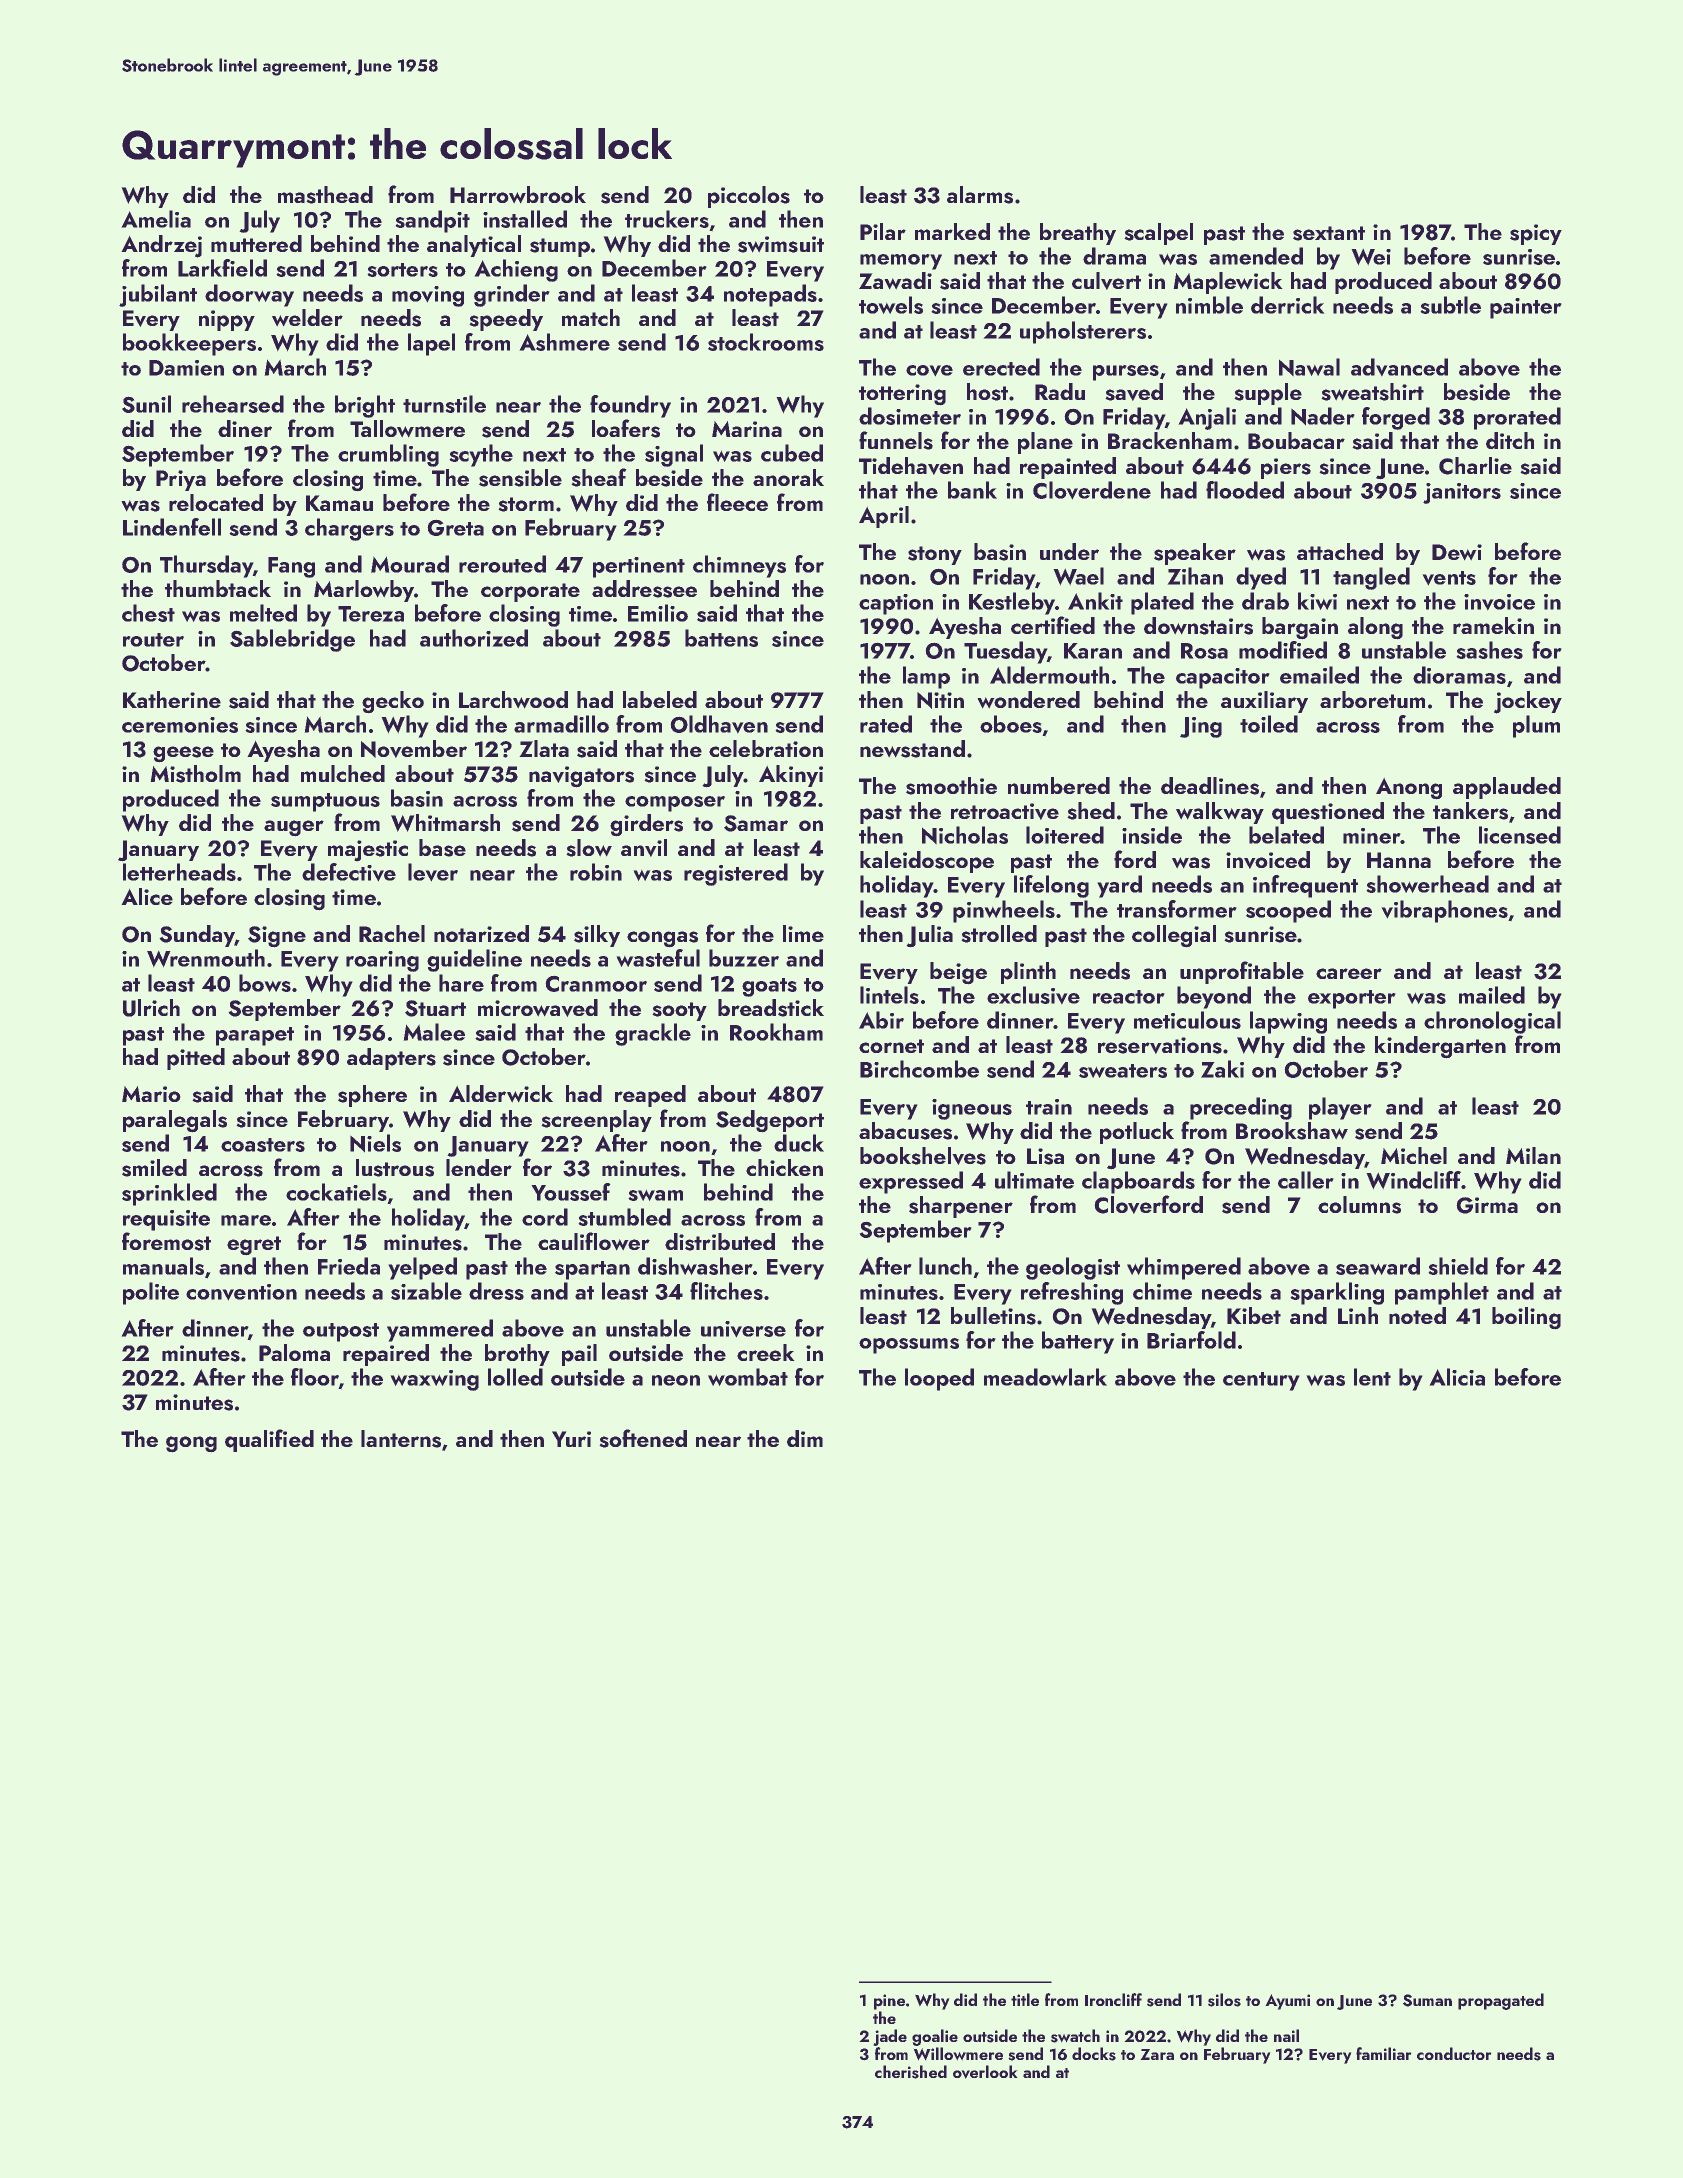 The height and width of the screenshot is (2178, 1683). What do you see at coordinates (951, 786) in the screenshot?
I see `smoothie` at bounding box center [951, 786].
